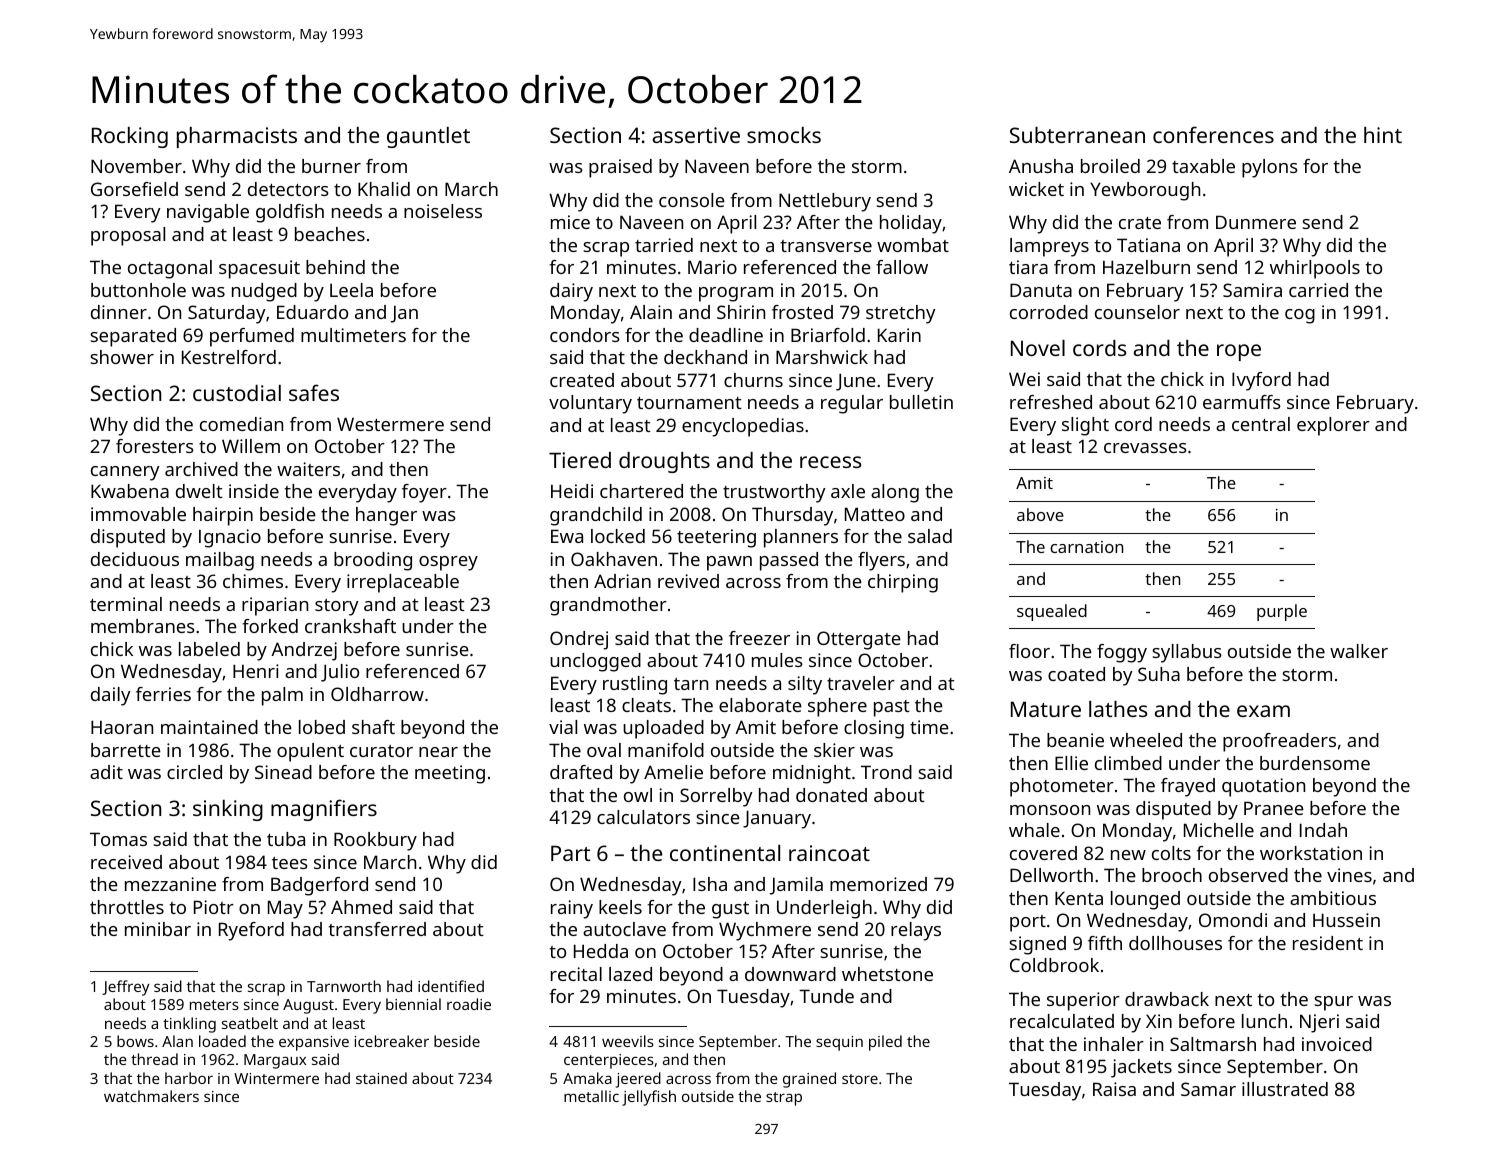 This screenshot has height=1166, width=1509. What do you see at coordinates (696, 135) in the screenshot?
I see `assertive` at bounding box center [696, 135].
